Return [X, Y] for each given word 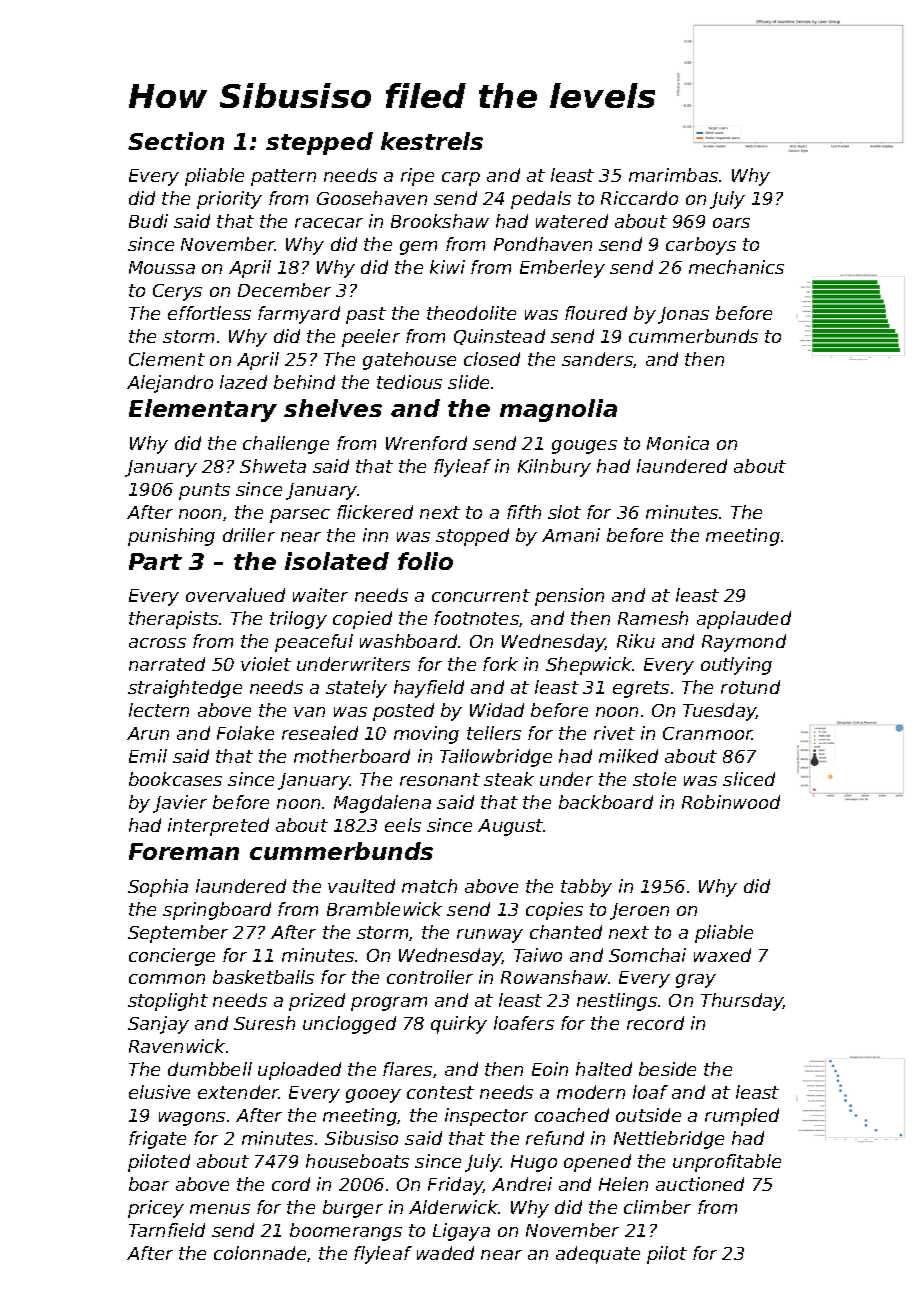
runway [490, 936]
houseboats [357, 1161]
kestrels [432, 141]
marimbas [673, 175]
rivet [614, 733]
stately [356, 689]
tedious [409, 382]
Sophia [158, 888]
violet [266, 664]
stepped [319, 143]
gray [696, 981]
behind [304, 382]
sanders [597, 359]
